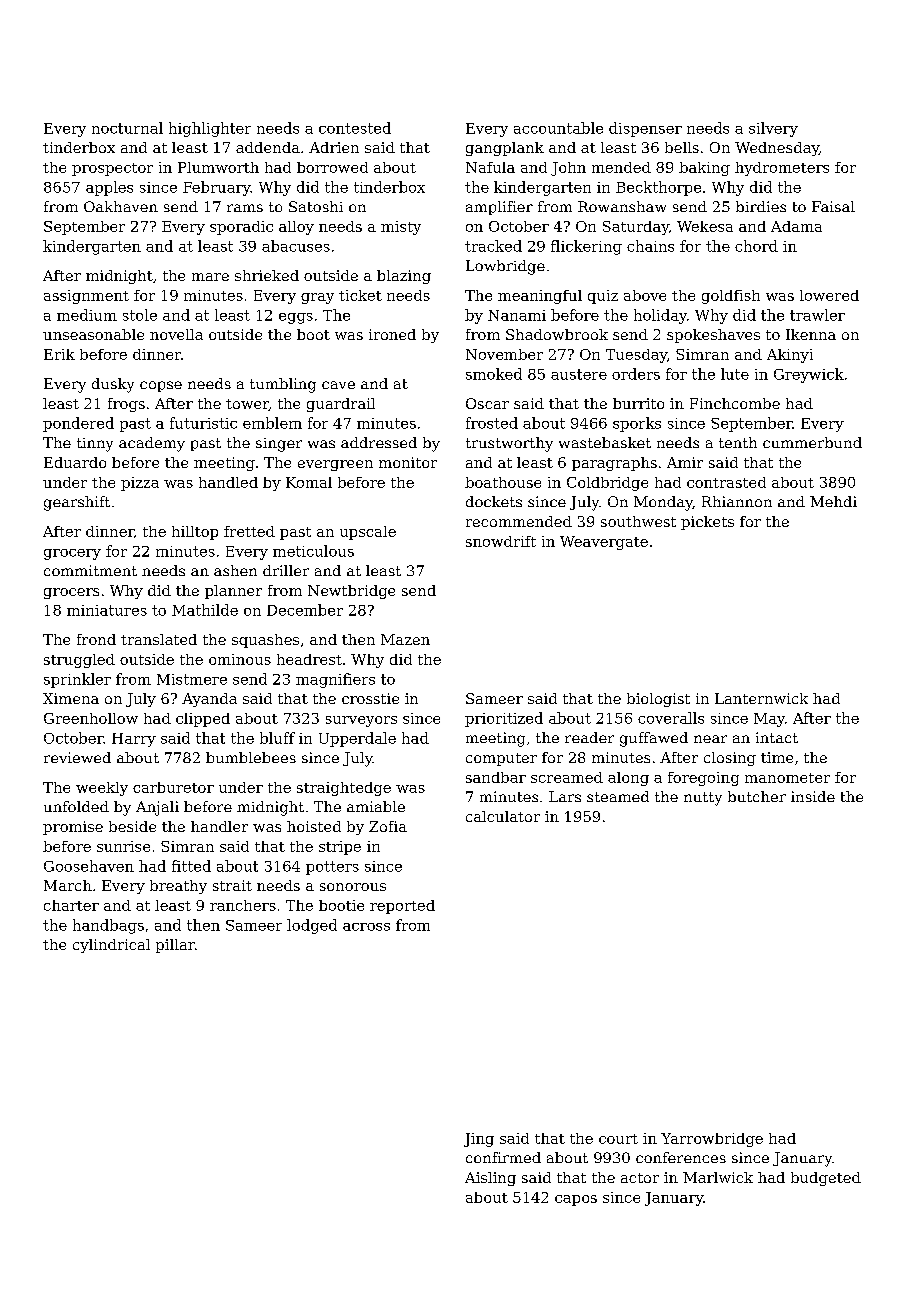 Image resolution: width=908 pixels, height=1316 pixels. What do you see at coordinates (707, 523) in the image?
I see `pickets` at bounding box center [707, 523].
